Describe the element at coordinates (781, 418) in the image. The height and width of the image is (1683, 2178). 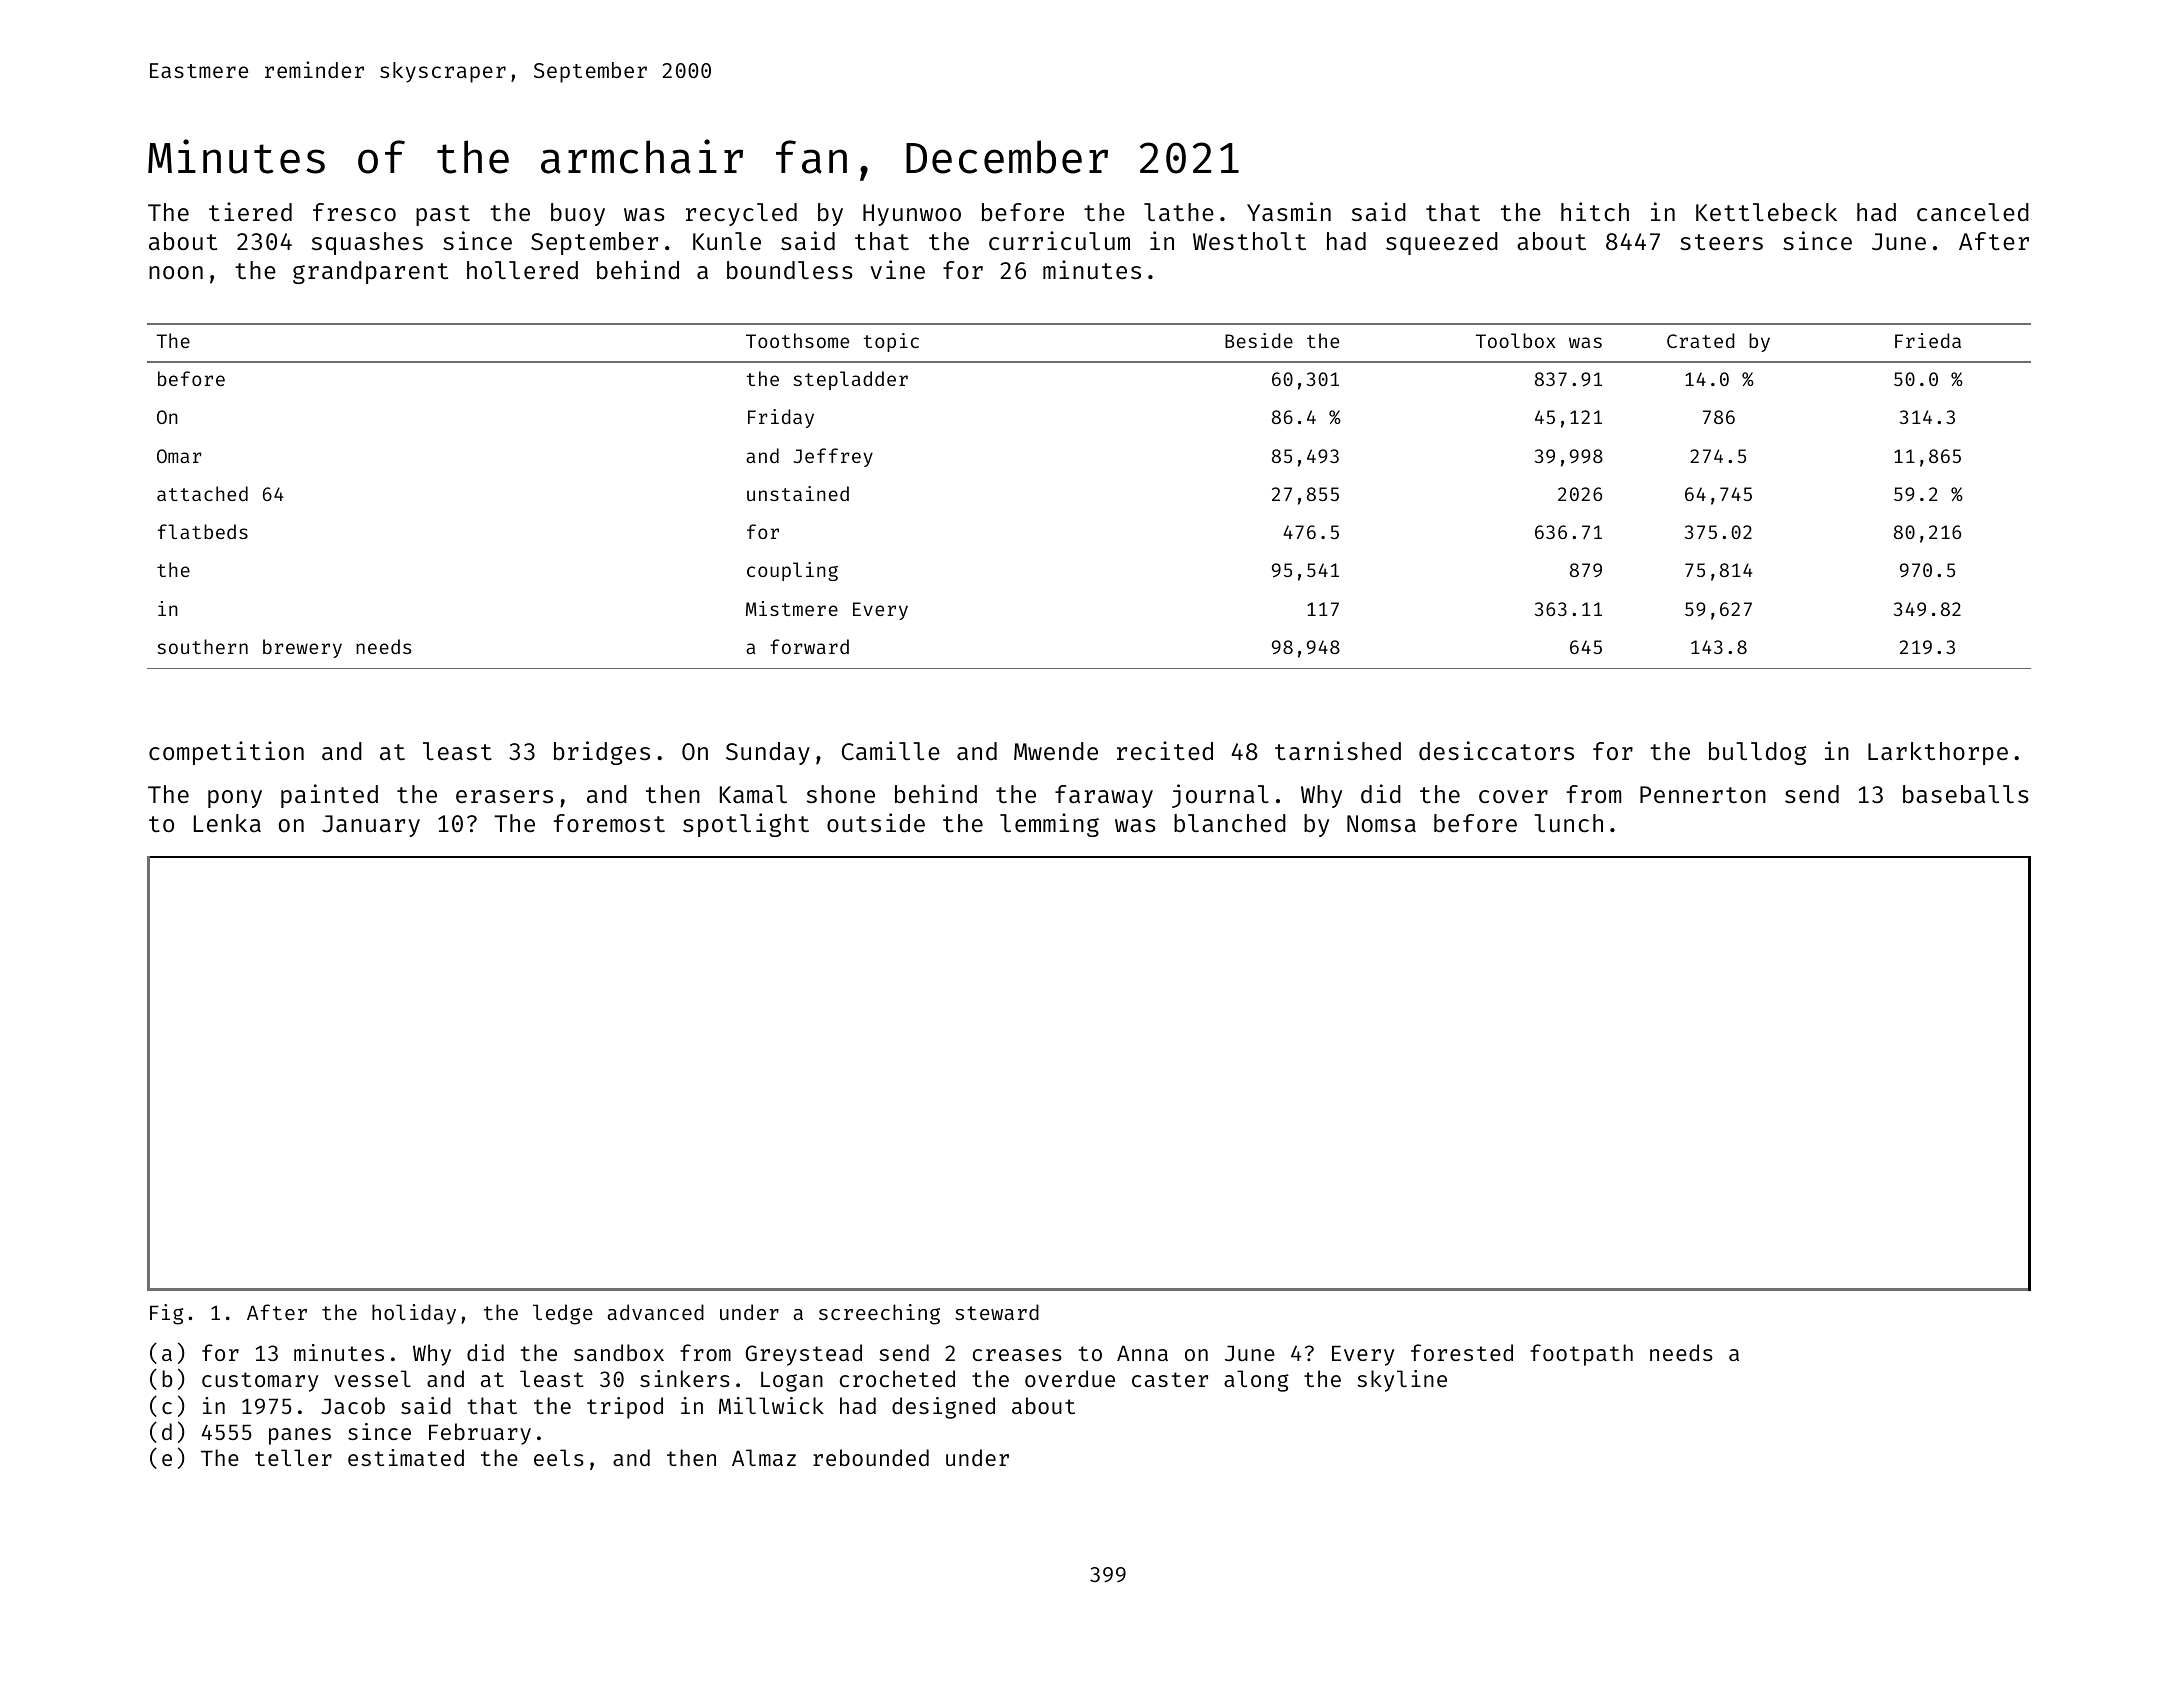
I see `Friday` at that location.
